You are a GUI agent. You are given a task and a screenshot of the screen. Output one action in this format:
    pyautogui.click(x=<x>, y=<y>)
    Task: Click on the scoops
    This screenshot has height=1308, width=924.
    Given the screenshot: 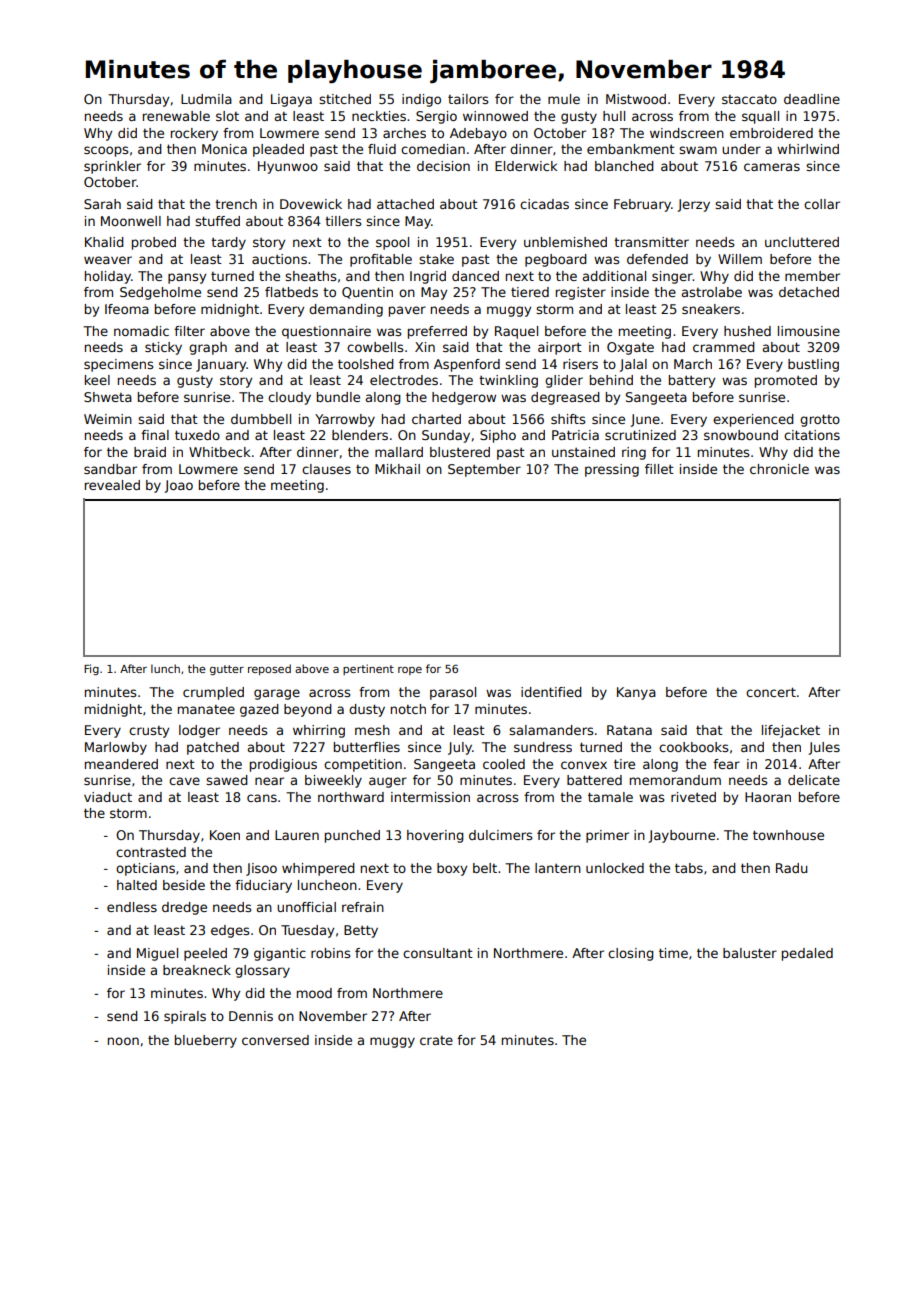 What is the action you would take?
    pyautogui.click(x=106, y=151)
